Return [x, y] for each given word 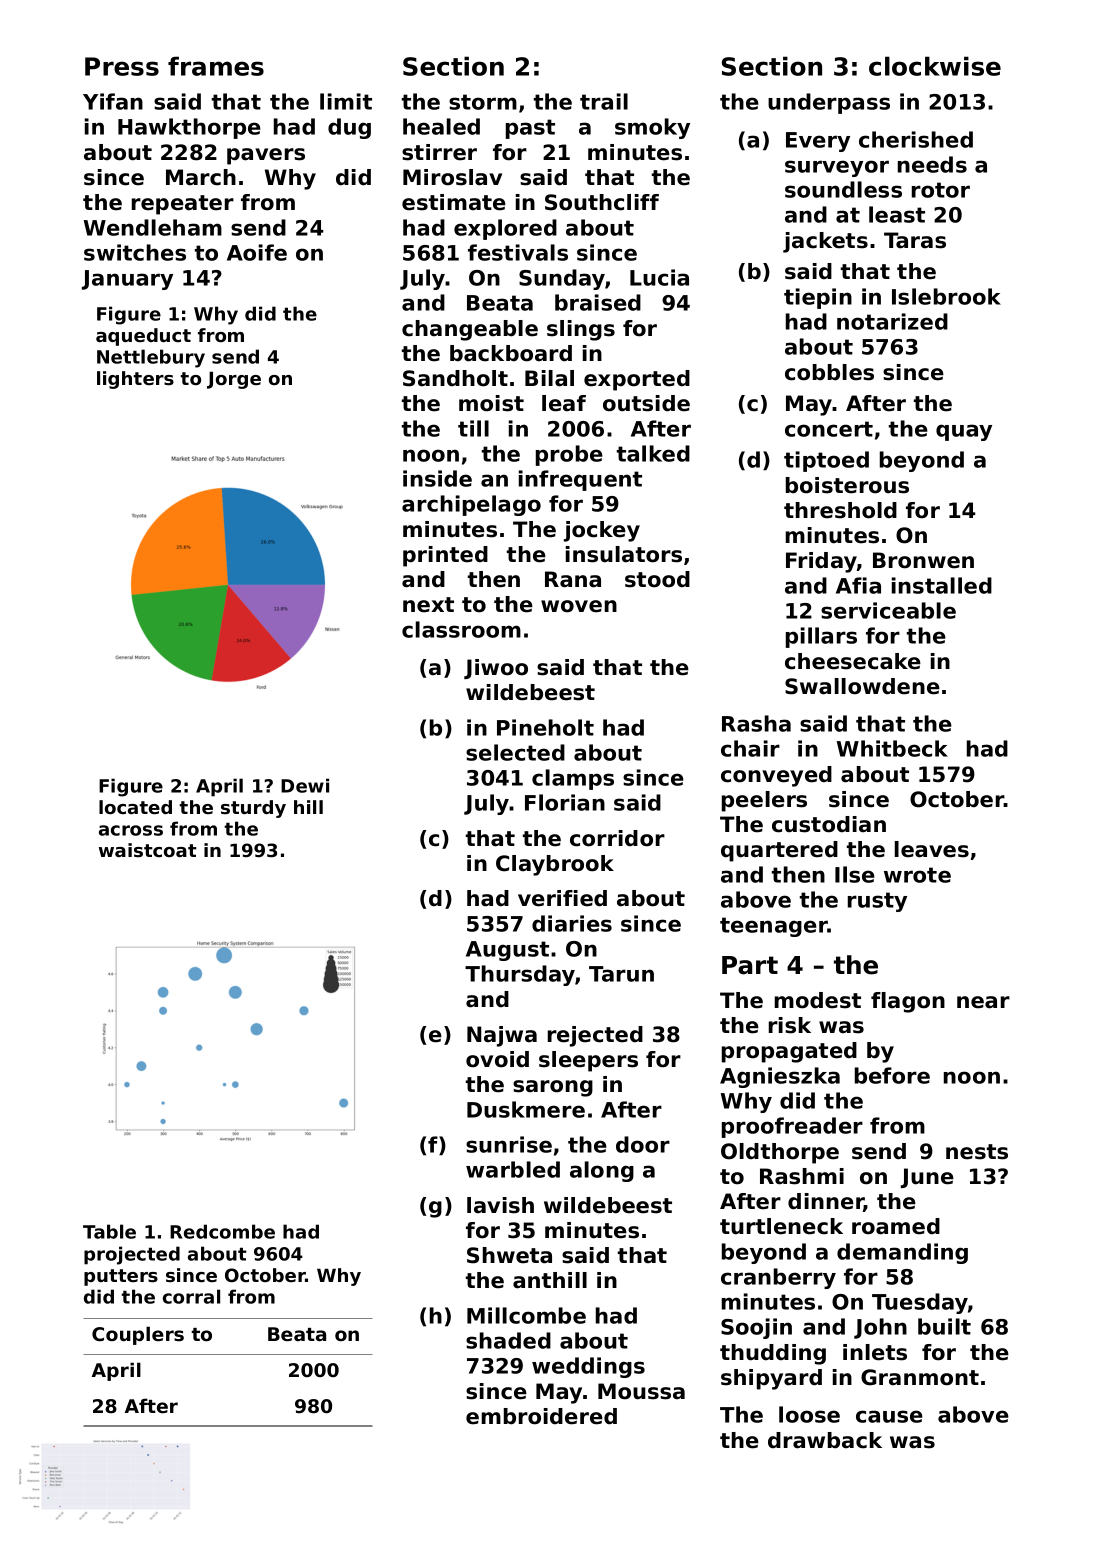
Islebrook [946, 296]
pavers [266, 156]
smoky [652, 128]
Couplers [138, 1335]
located [135, 807]
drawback [825, 1440]
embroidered [541, 1416]
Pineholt [545, 727]
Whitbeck [892, 748]
